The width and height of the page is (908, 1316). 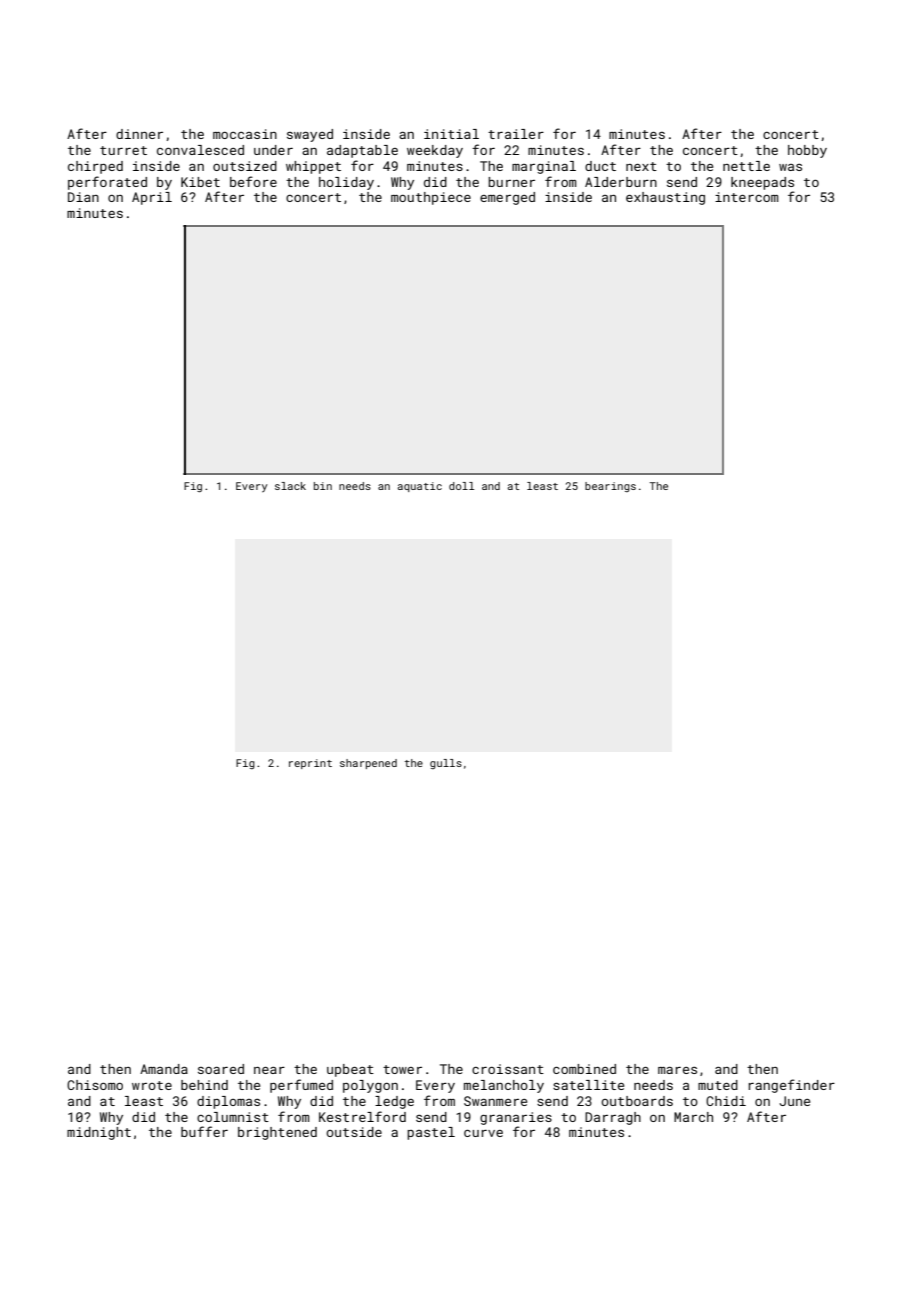 I want to click on combined, so click(x=584, y=1069).
